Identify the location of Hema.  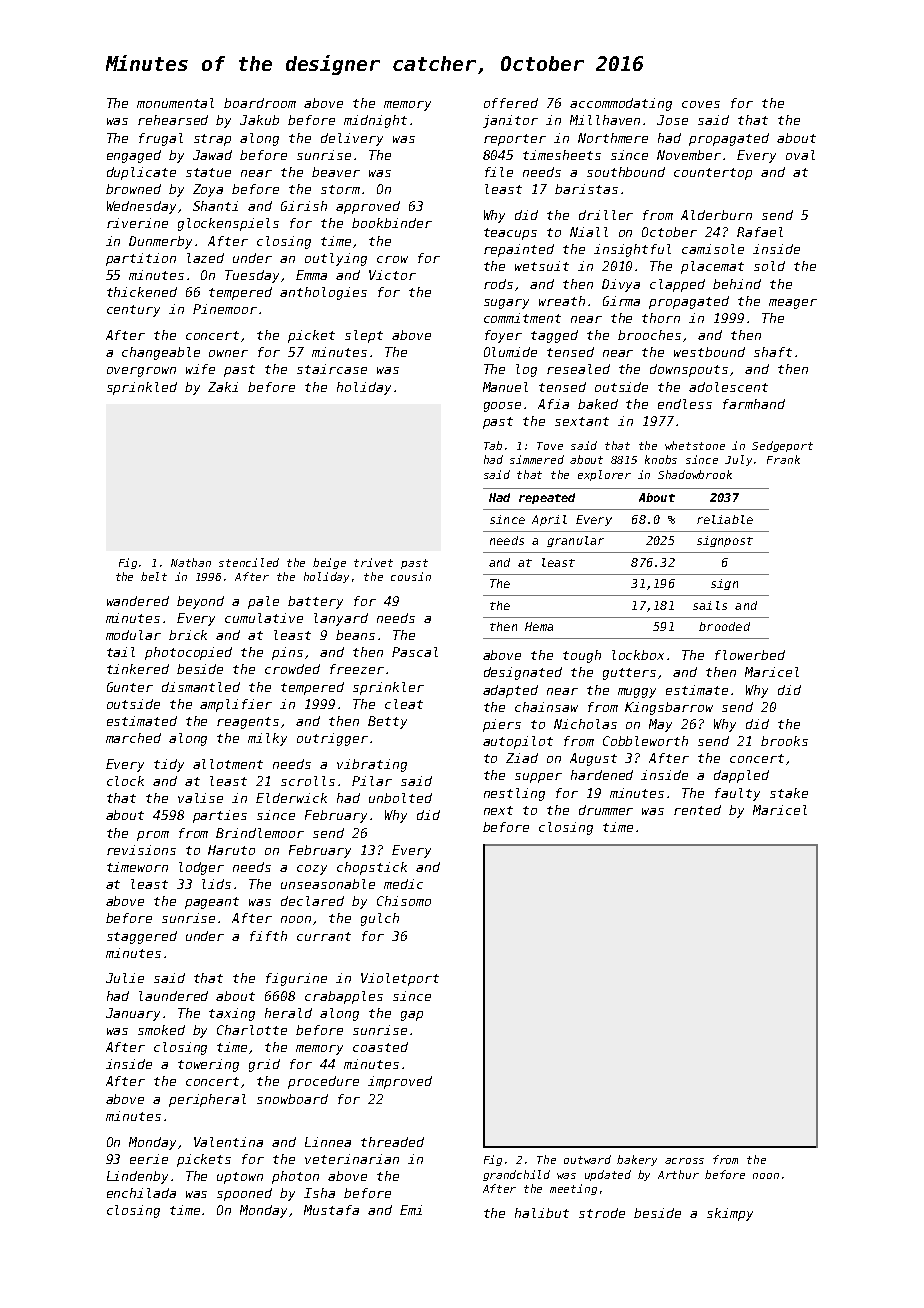
(539, 626).
